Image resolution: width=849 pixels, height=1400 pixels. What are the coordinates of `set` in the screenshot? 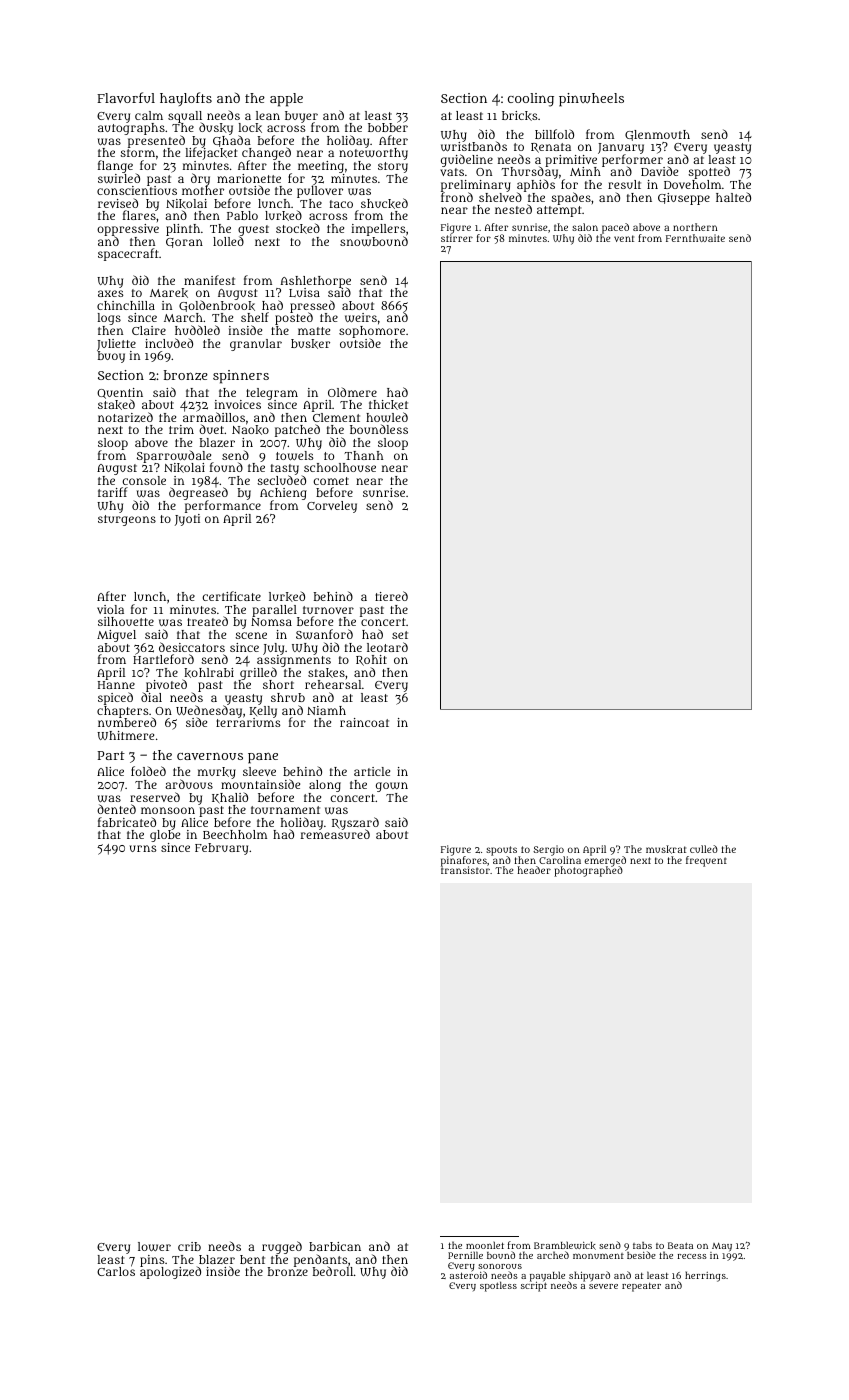 It's located at (400, 635).
